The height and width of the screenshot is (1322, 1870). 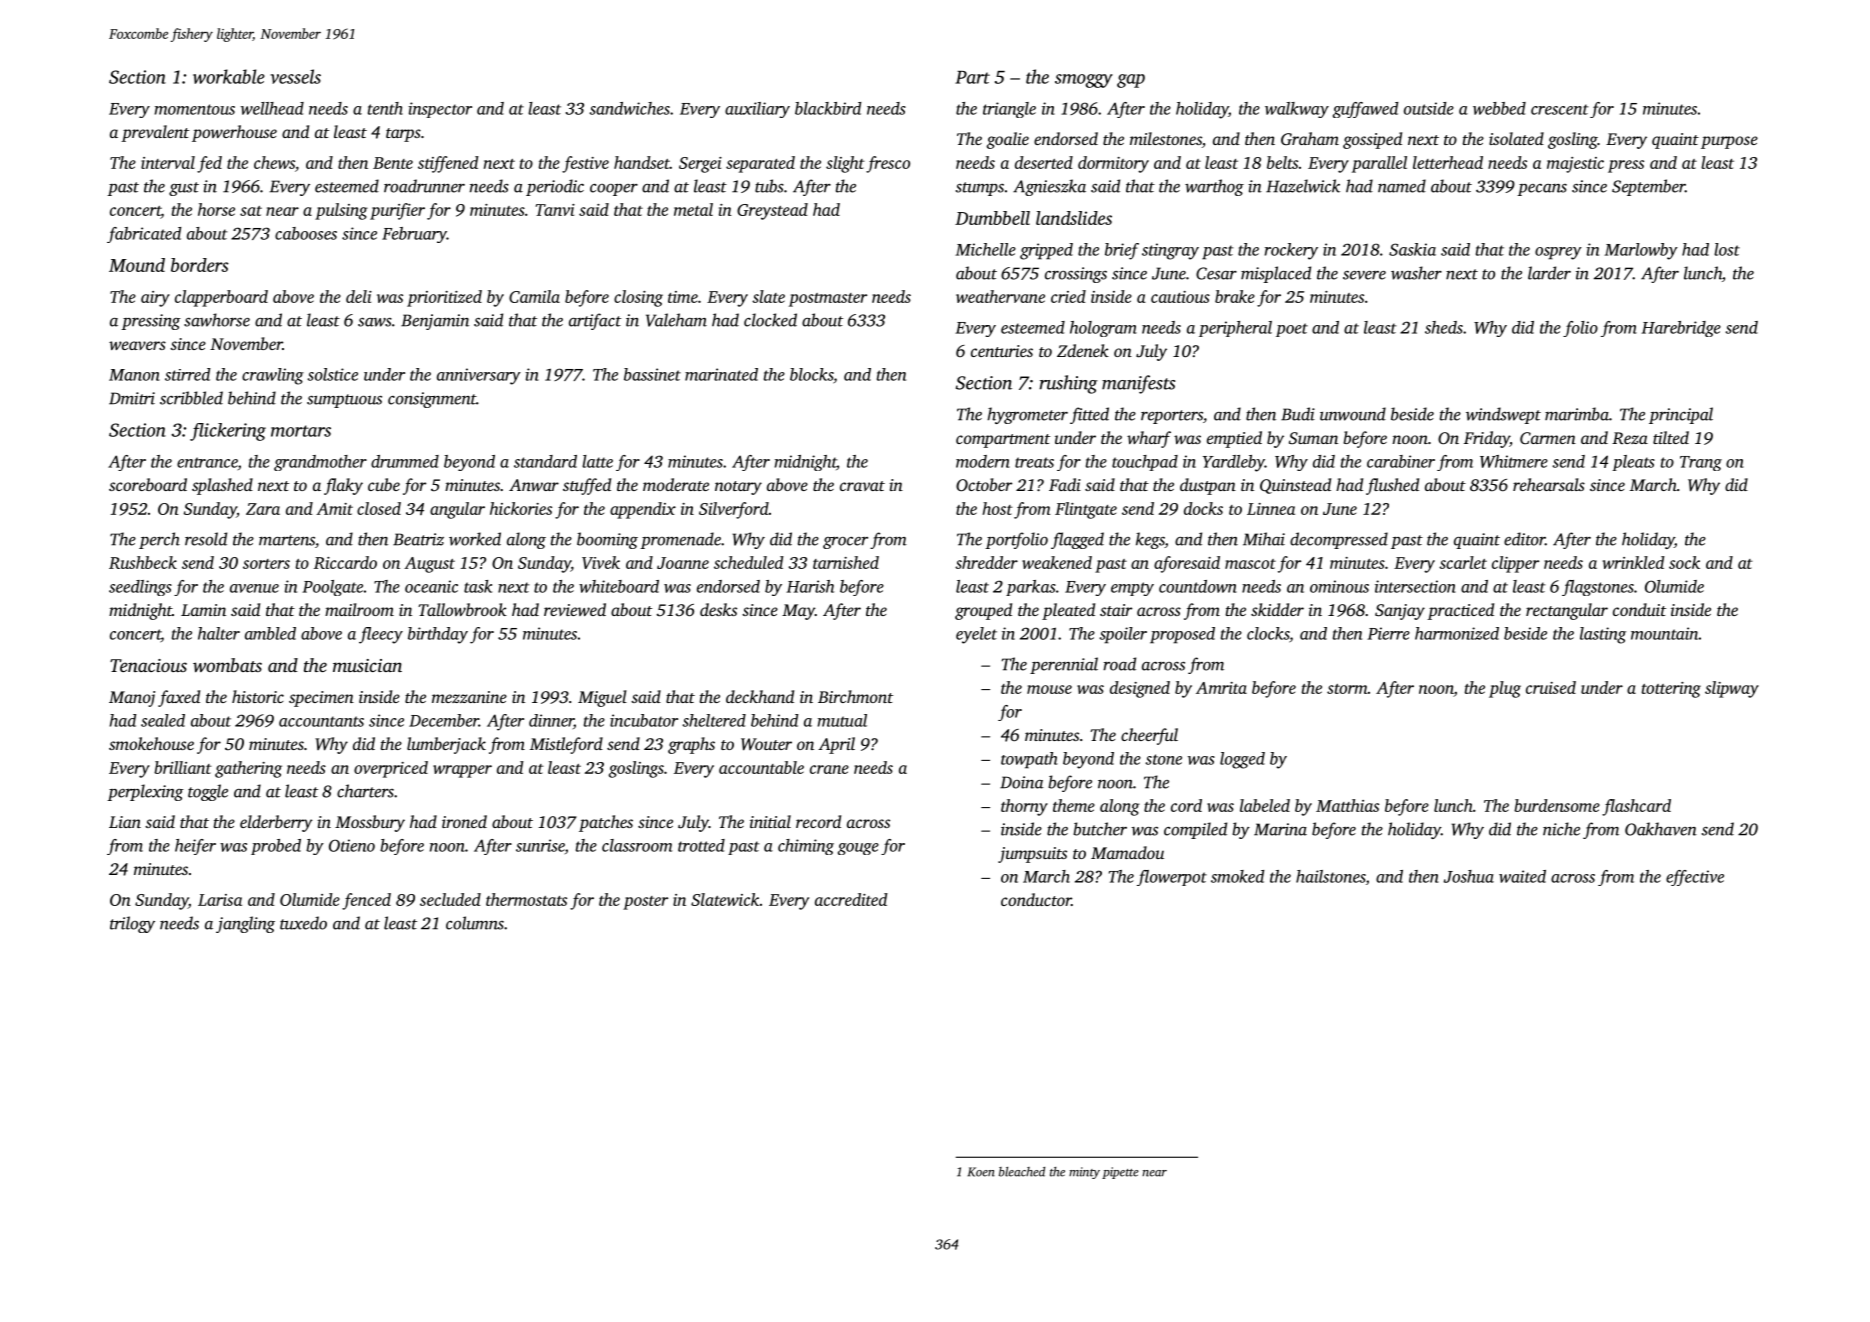 What do you see at coordinates (140, 588) in the screenshot?
I see `seedlings` at bounding box center [140, 588].
